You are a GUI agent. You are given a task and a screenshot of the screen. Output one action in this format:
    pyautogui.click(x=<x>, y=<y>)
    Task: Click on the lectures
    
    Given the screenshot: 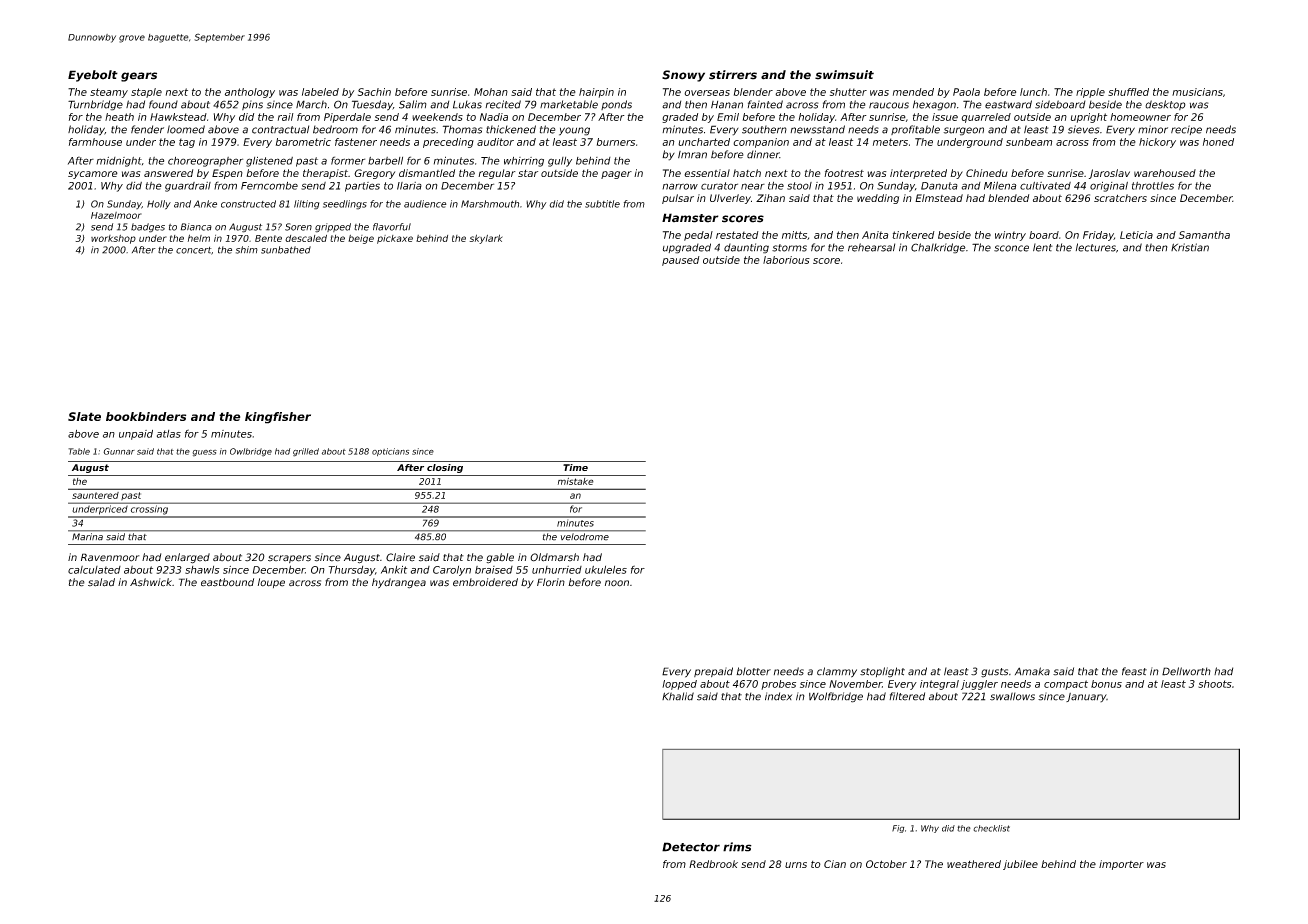 What is the action you would take?
    pyautogui.click(x=1096, y=247)
